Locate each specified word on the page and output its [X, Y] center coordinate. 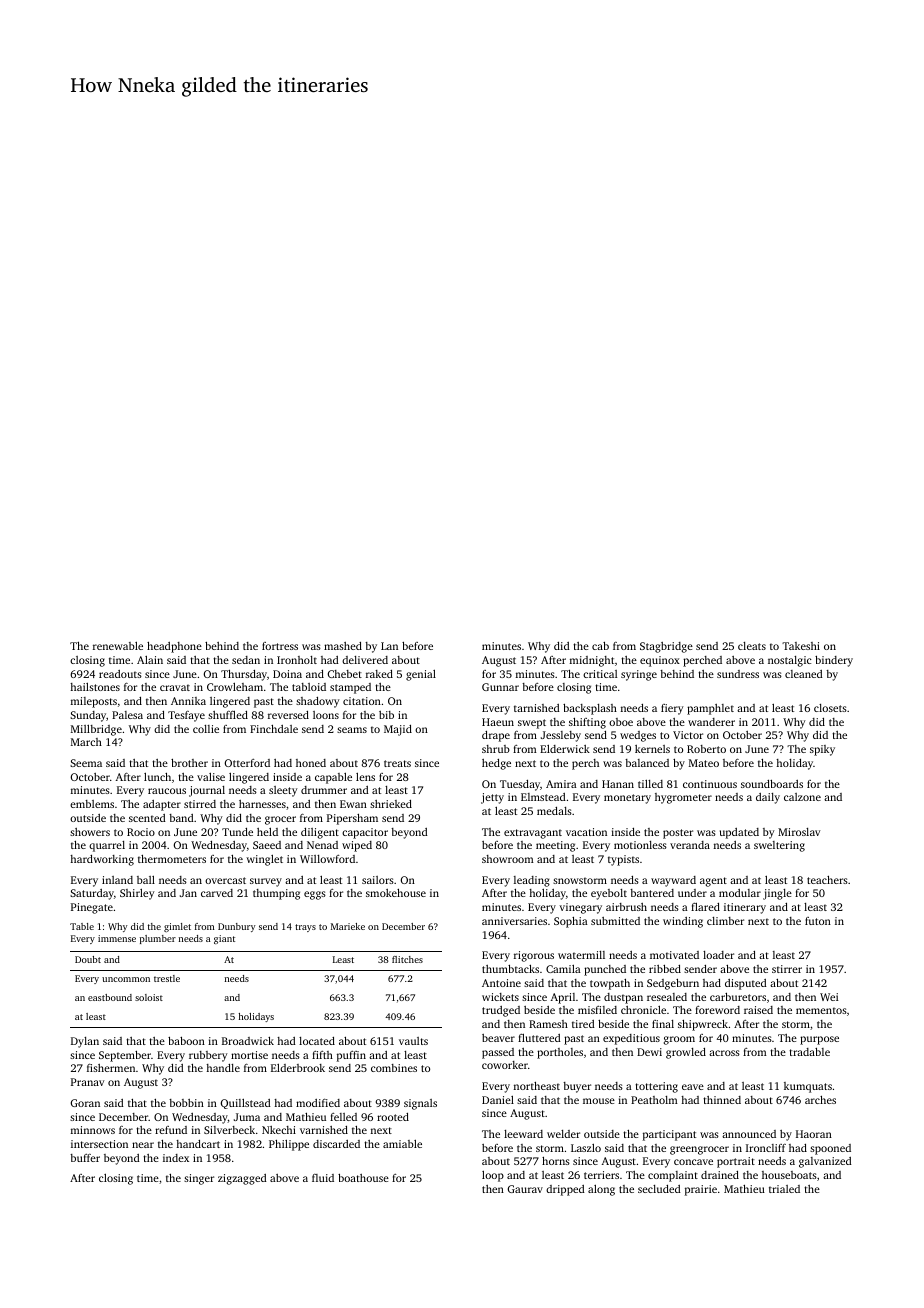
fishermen [111, 1068]
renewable [118, 646]
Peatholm [654, 1100]
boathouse [363, 1178]
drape [496, 736]
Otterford [247, 763]
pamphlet [710, 709]
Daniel [498, 1100]
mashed [343, 646]
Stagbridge [666, 647]
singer [199, 1179]
